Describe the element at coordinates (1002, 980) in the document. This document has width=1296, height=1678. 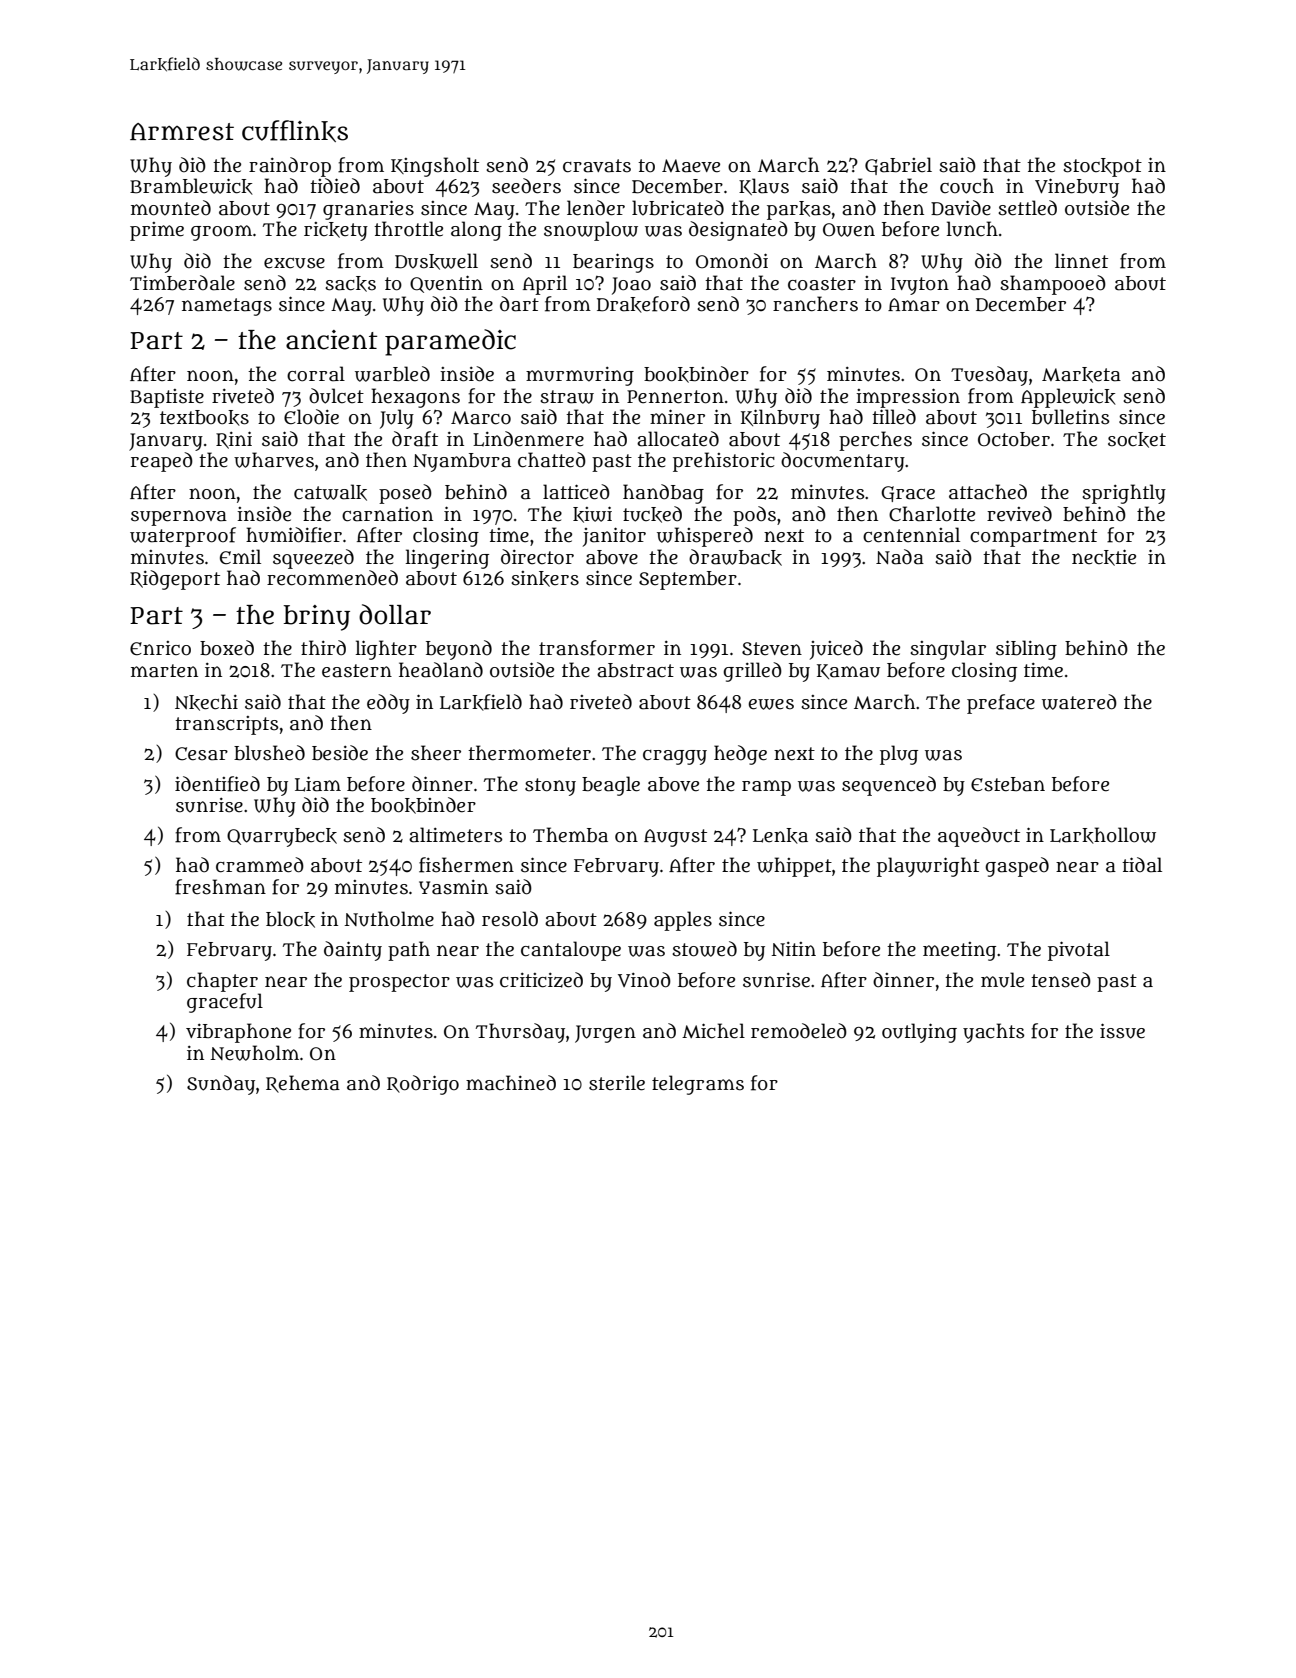
I see `mule` at that location.
